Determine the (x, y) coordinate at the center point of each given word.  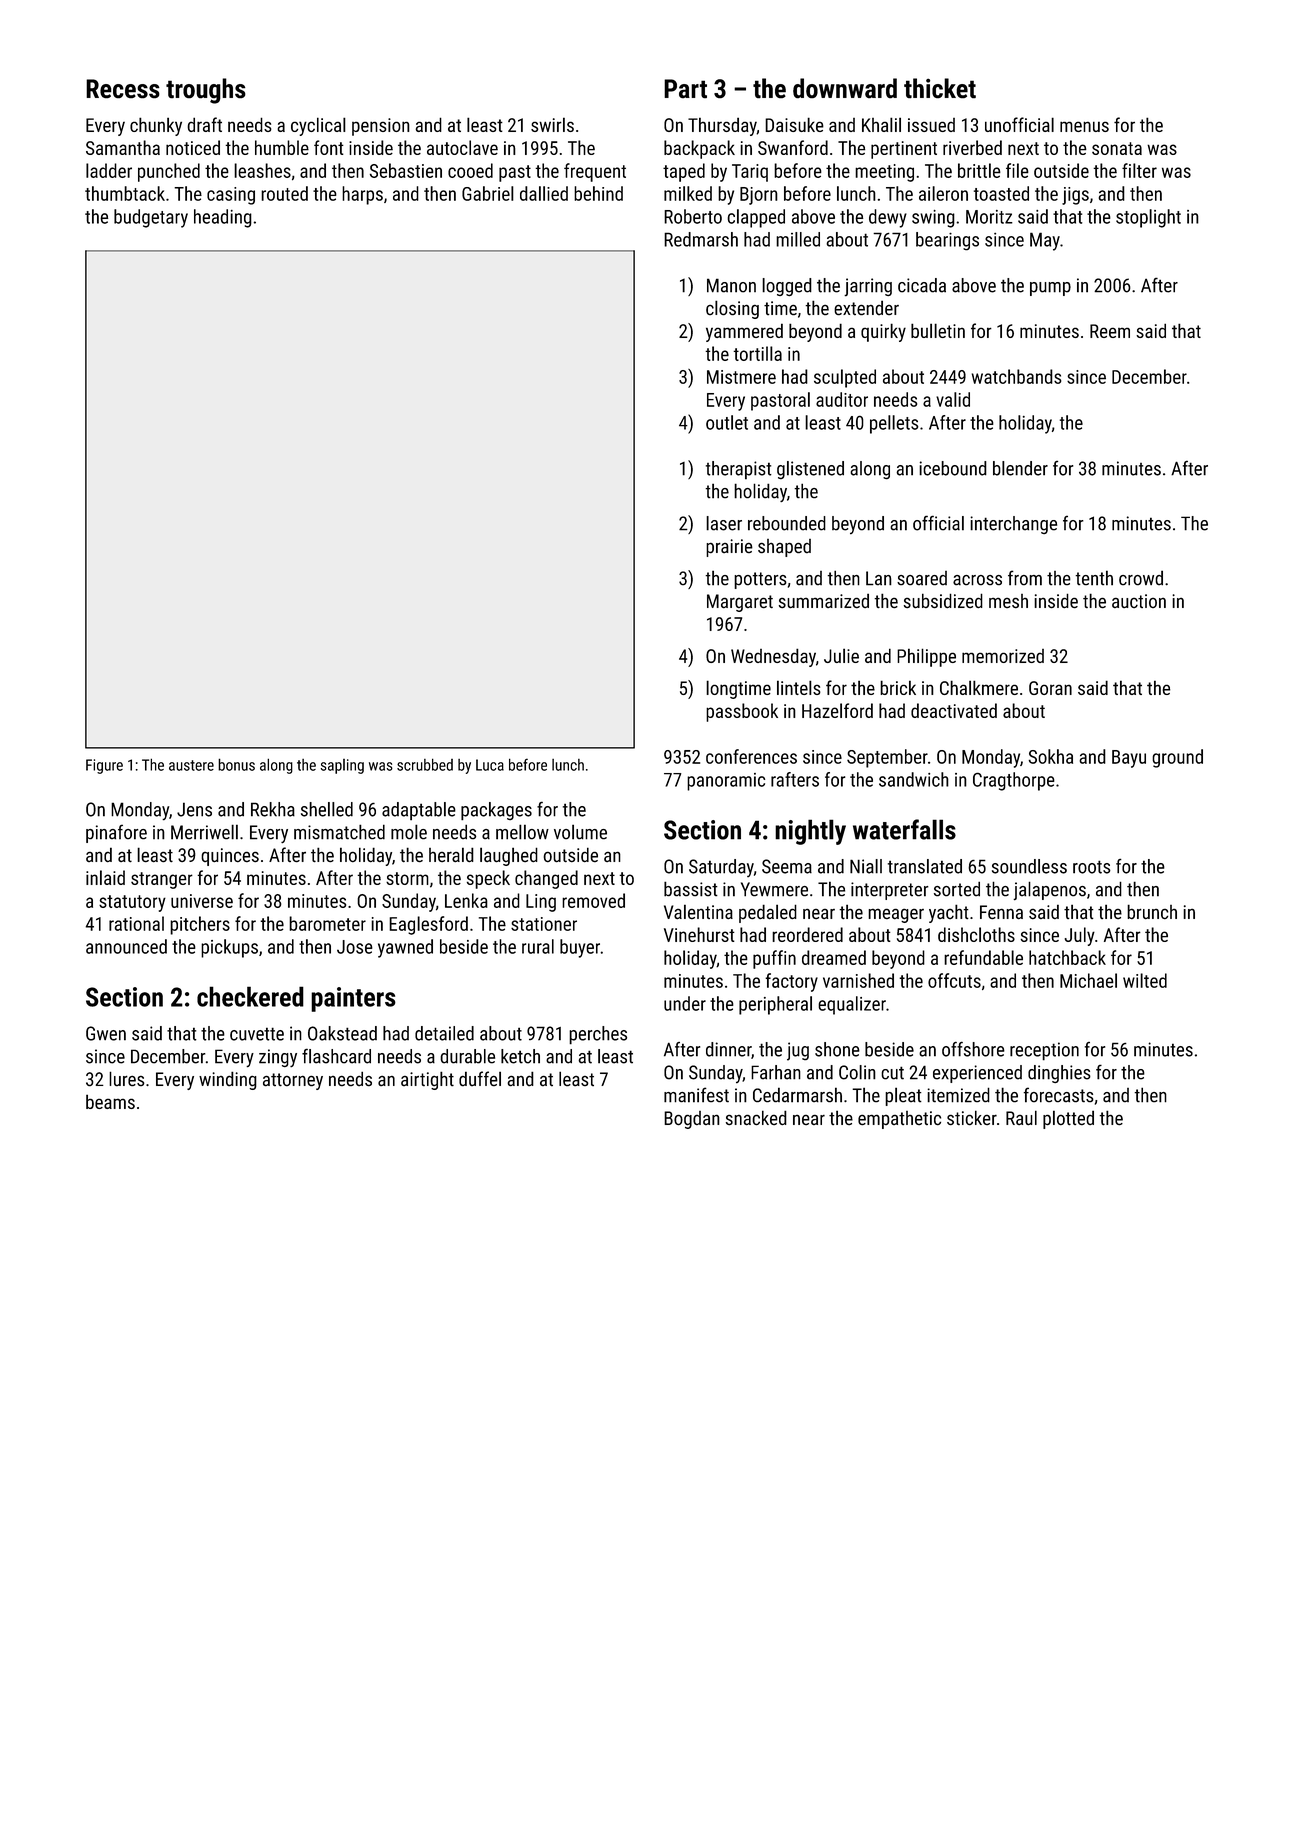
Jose (355, 947)
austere (191, 765)
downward (845, 88)
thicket (940, 88)
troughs (206, 91)
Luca (490, 765)
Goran (1050, 688)
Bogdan (691, 1120)
